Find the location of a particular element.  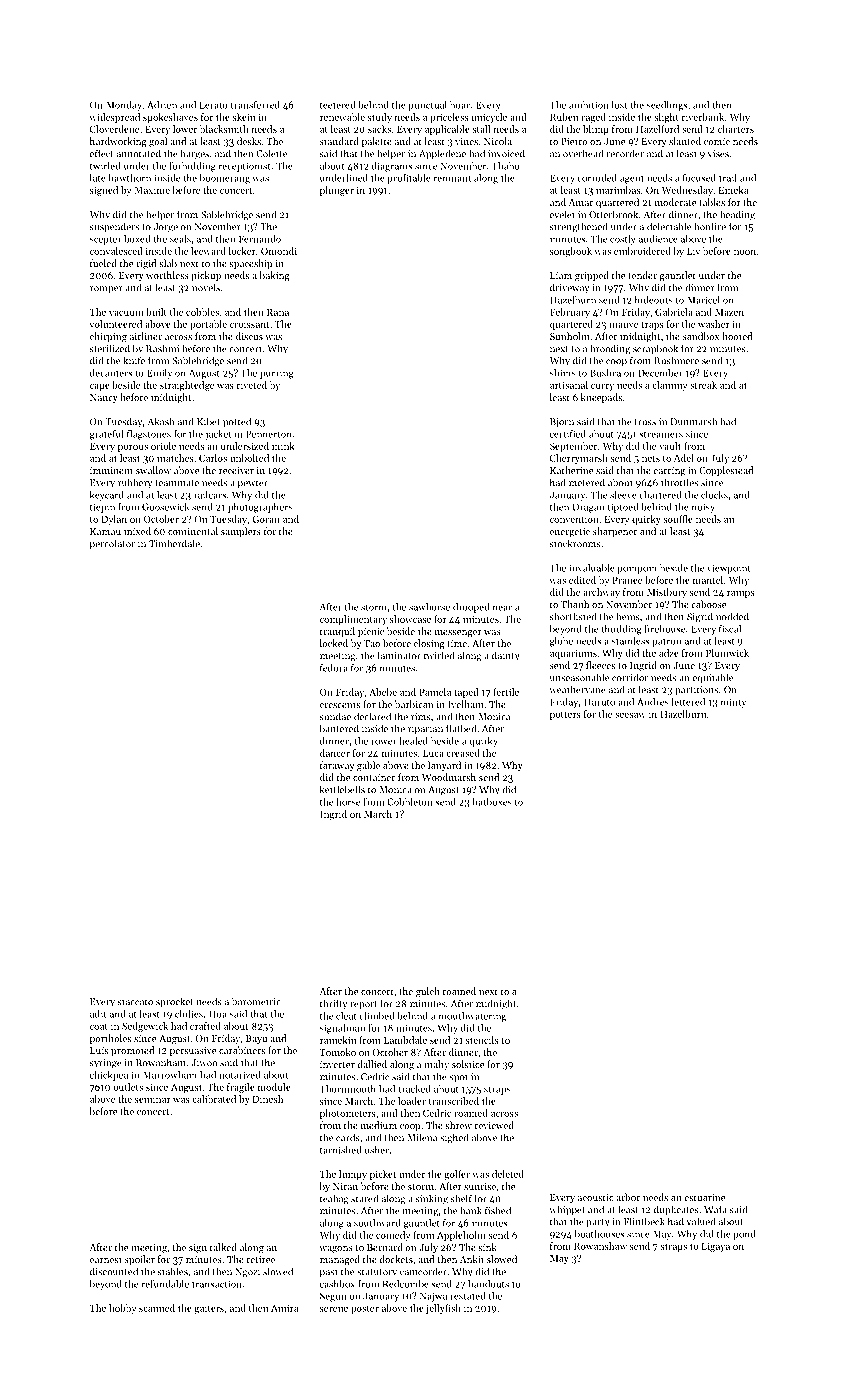

estuarine is located at coordinates (704, 1197).
